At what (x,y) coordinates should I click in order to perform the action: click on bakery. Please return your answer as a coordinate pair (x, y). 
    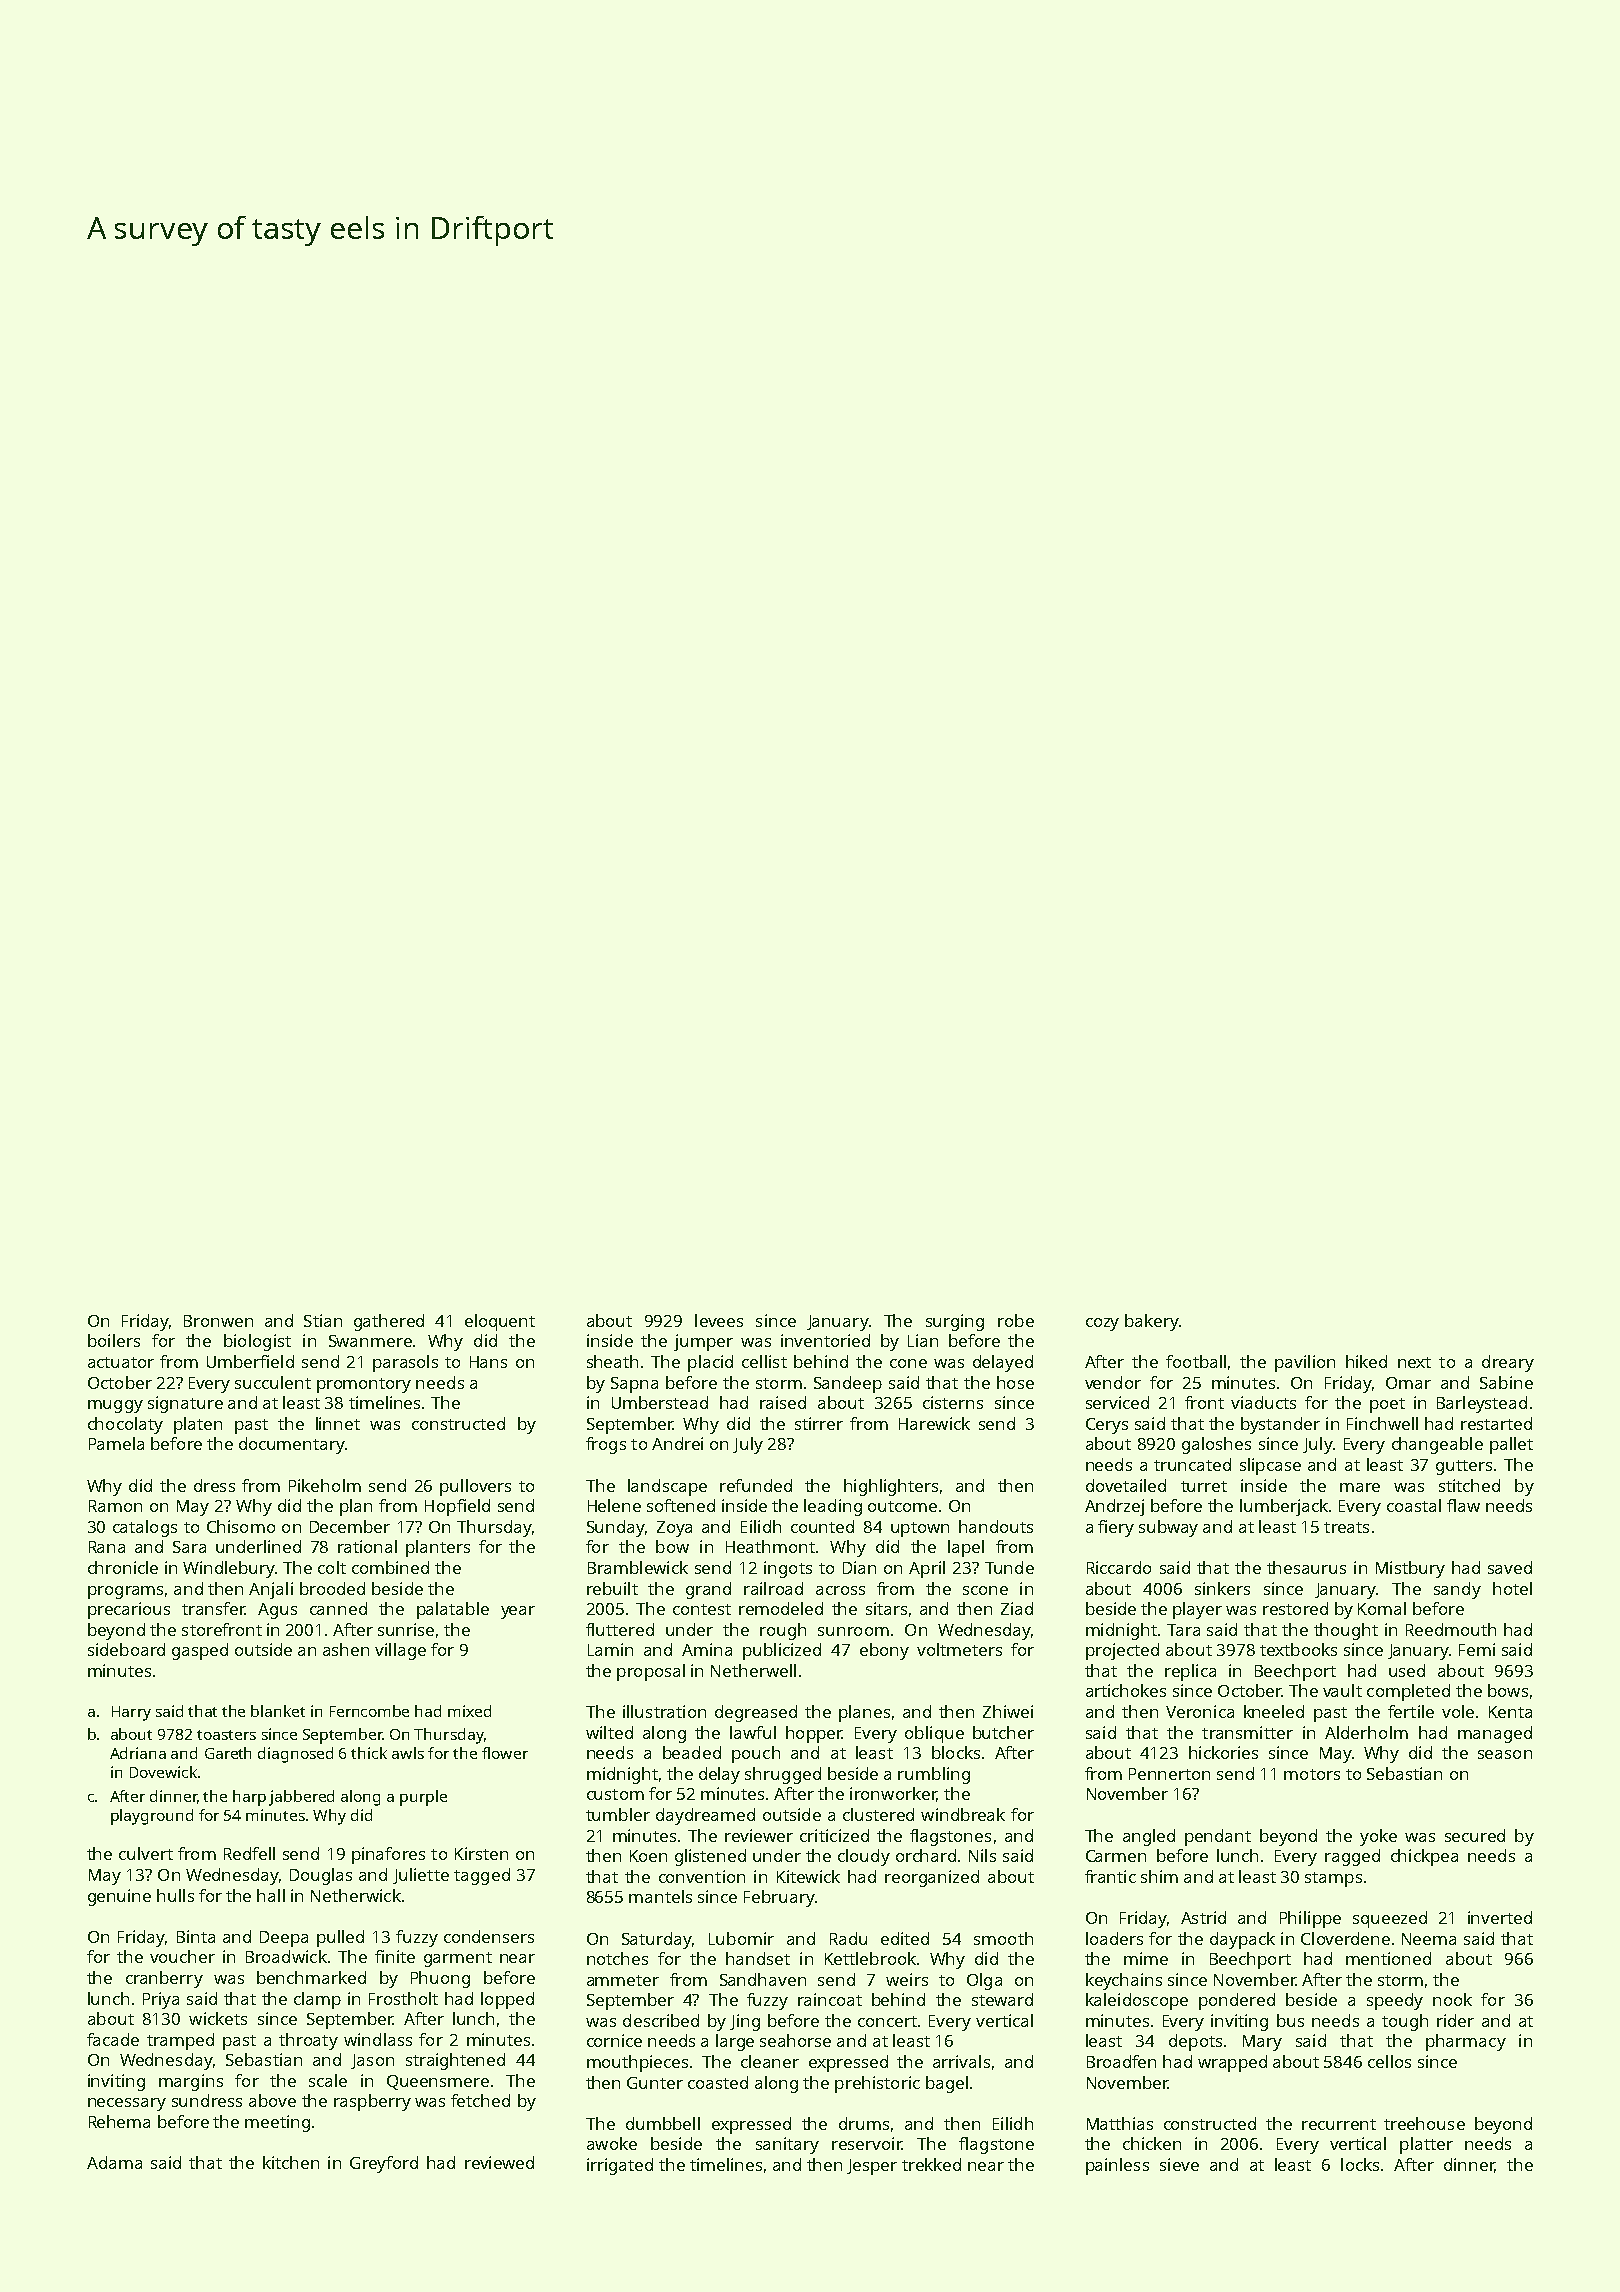
    Looking at the image, I should click on (1152, 1322).
